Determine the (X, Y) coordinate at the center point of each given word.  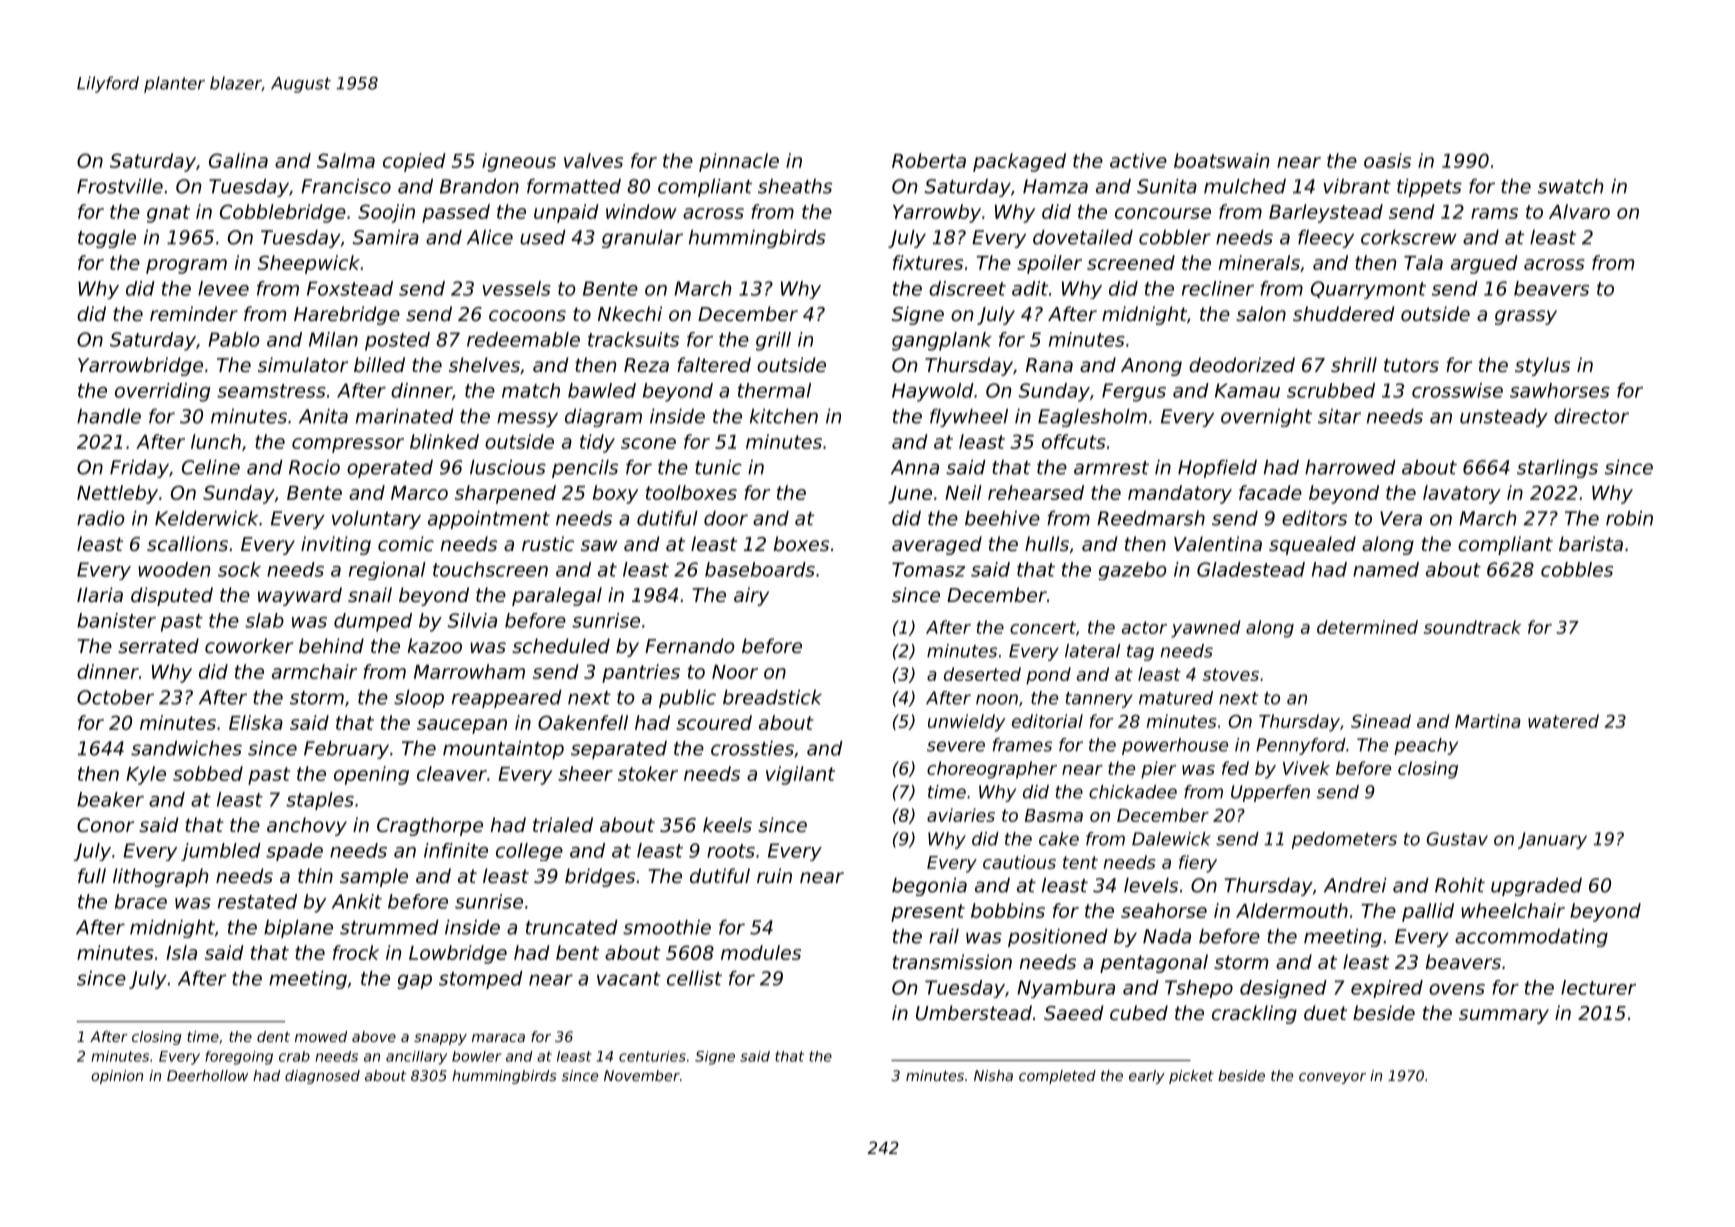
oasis (1387, 160)
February (346, 750)
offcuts (1074, 441)
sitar (1339, 416)
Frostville (120, 186)
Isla (181, 952)
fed (1235, 768)
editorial (1047, 721)
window (641, 211)
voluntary (376, 520)
